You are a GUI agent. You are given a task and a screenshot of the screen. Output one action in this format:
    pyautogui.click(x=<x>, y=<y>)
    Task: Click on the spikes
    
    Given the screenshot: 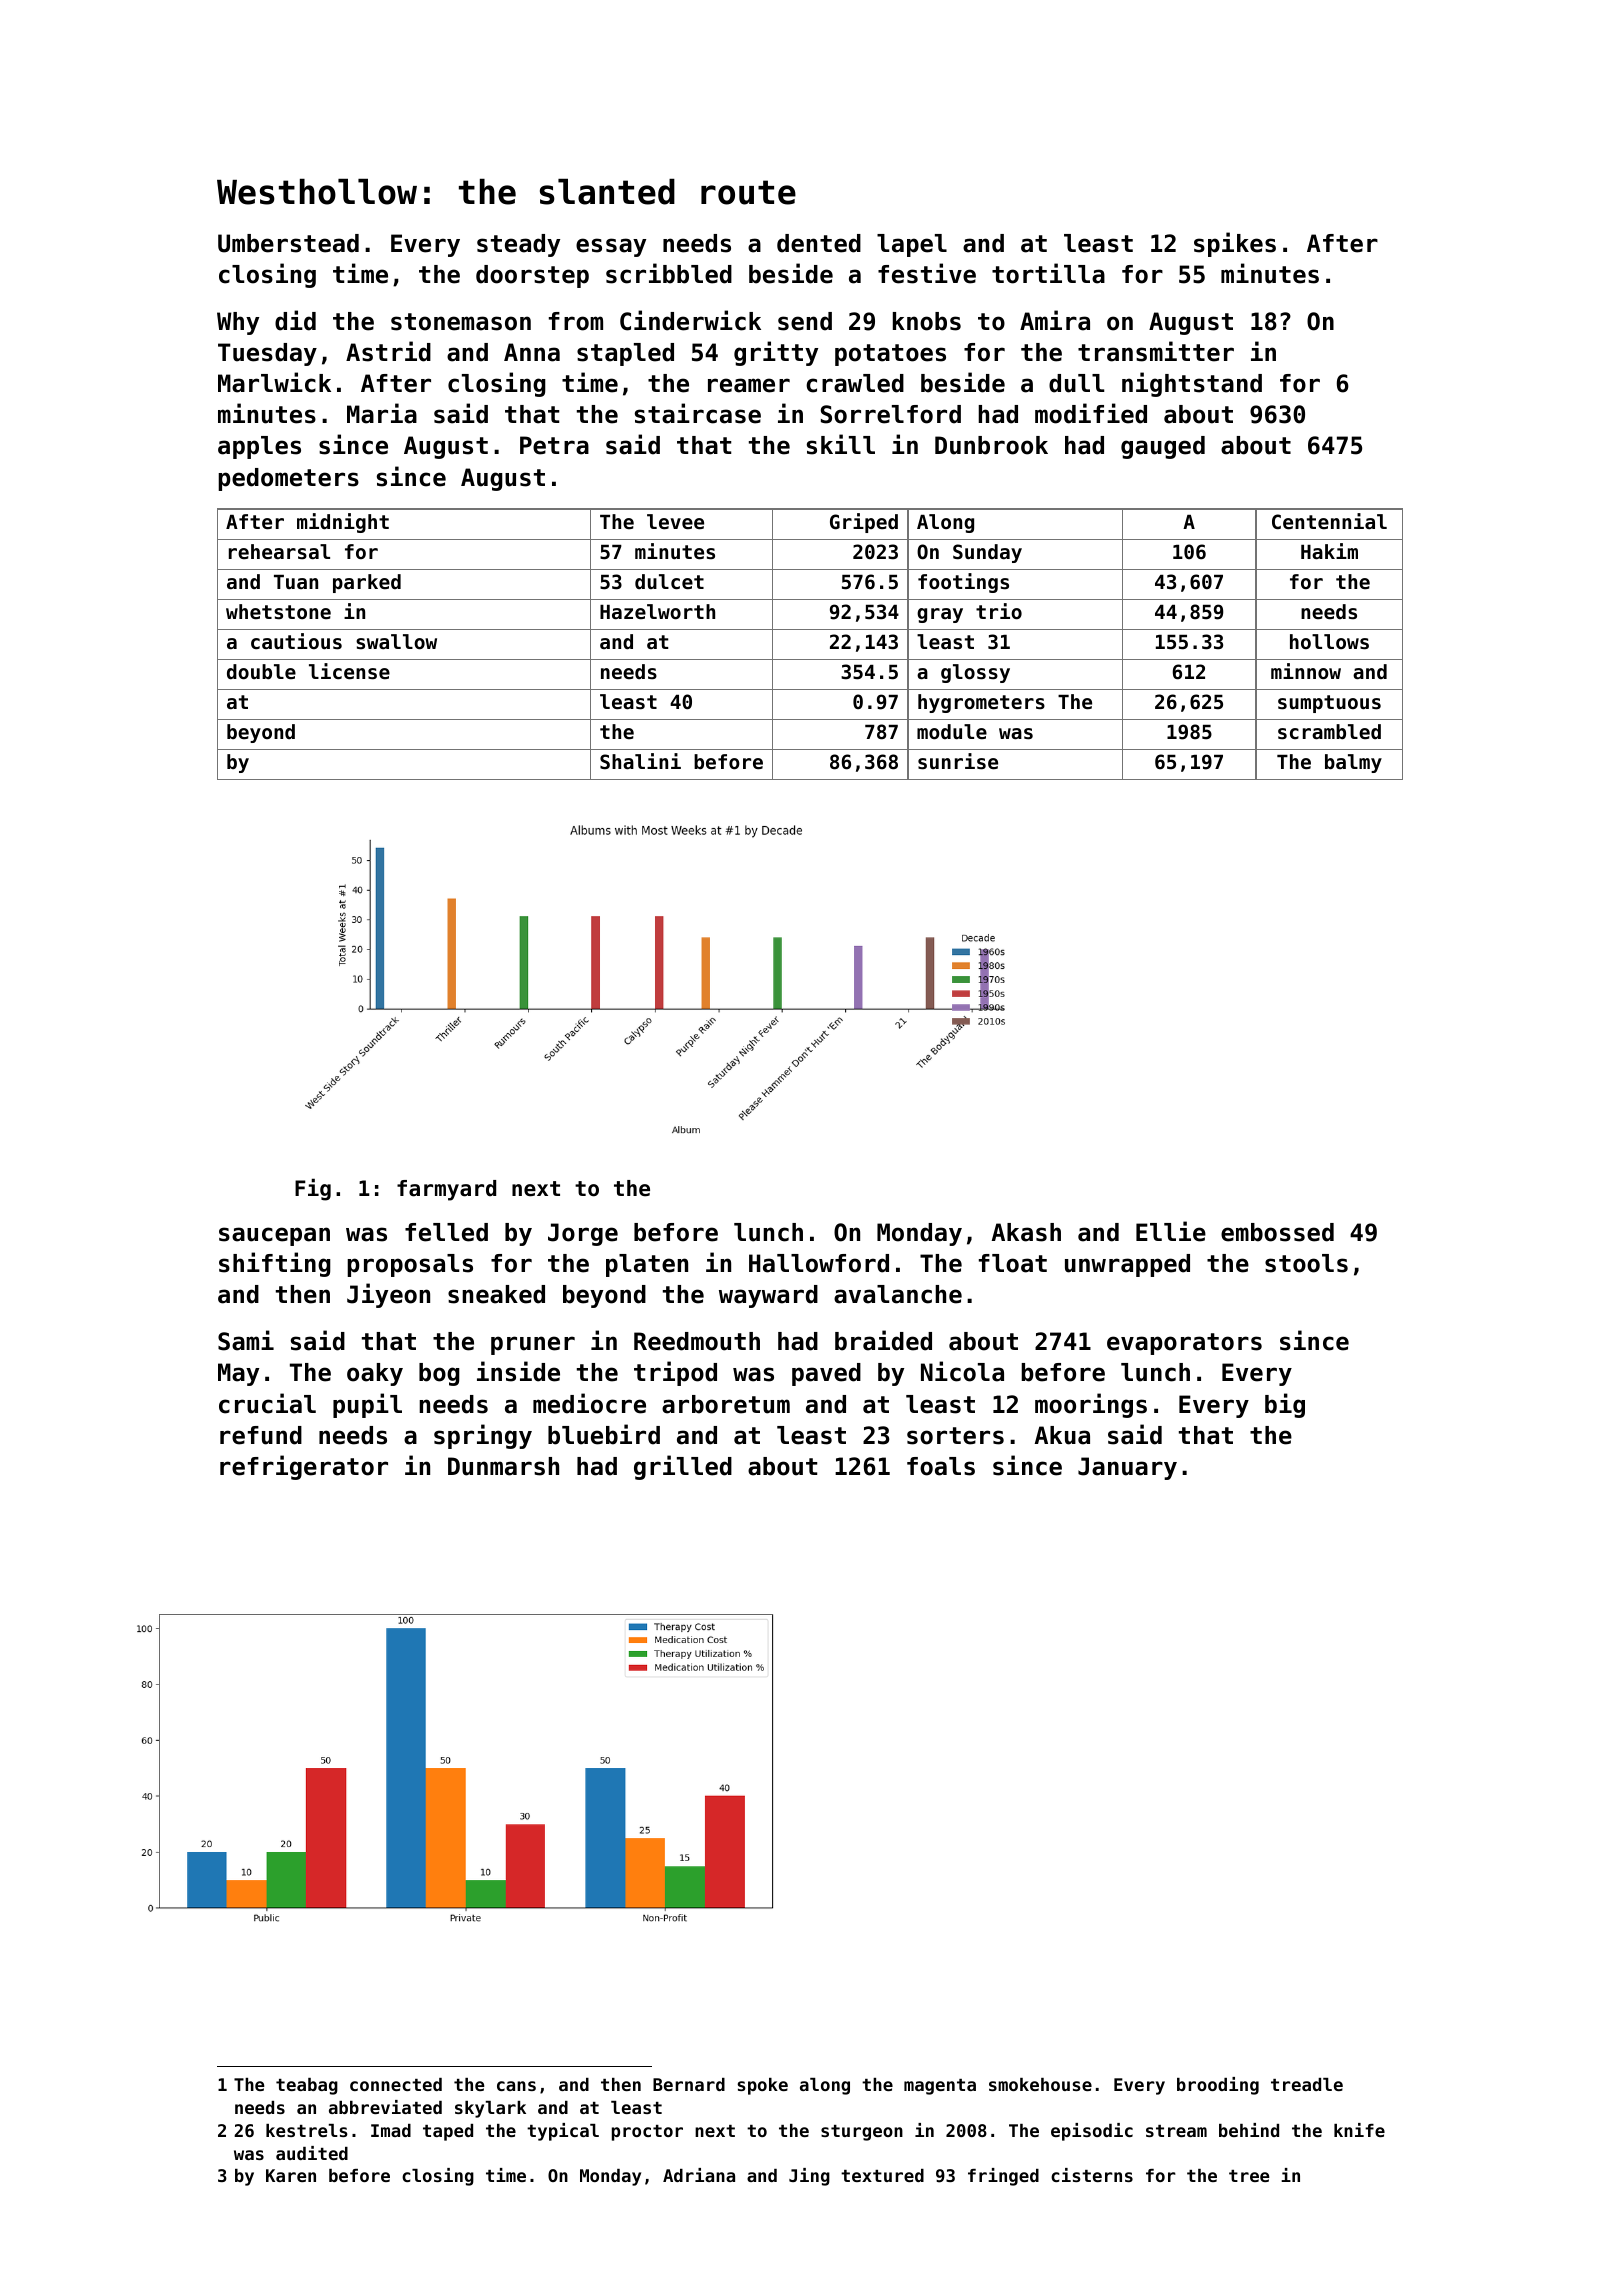 What is the action you would take?
    pyautogui.click(x=1235, y=244)
